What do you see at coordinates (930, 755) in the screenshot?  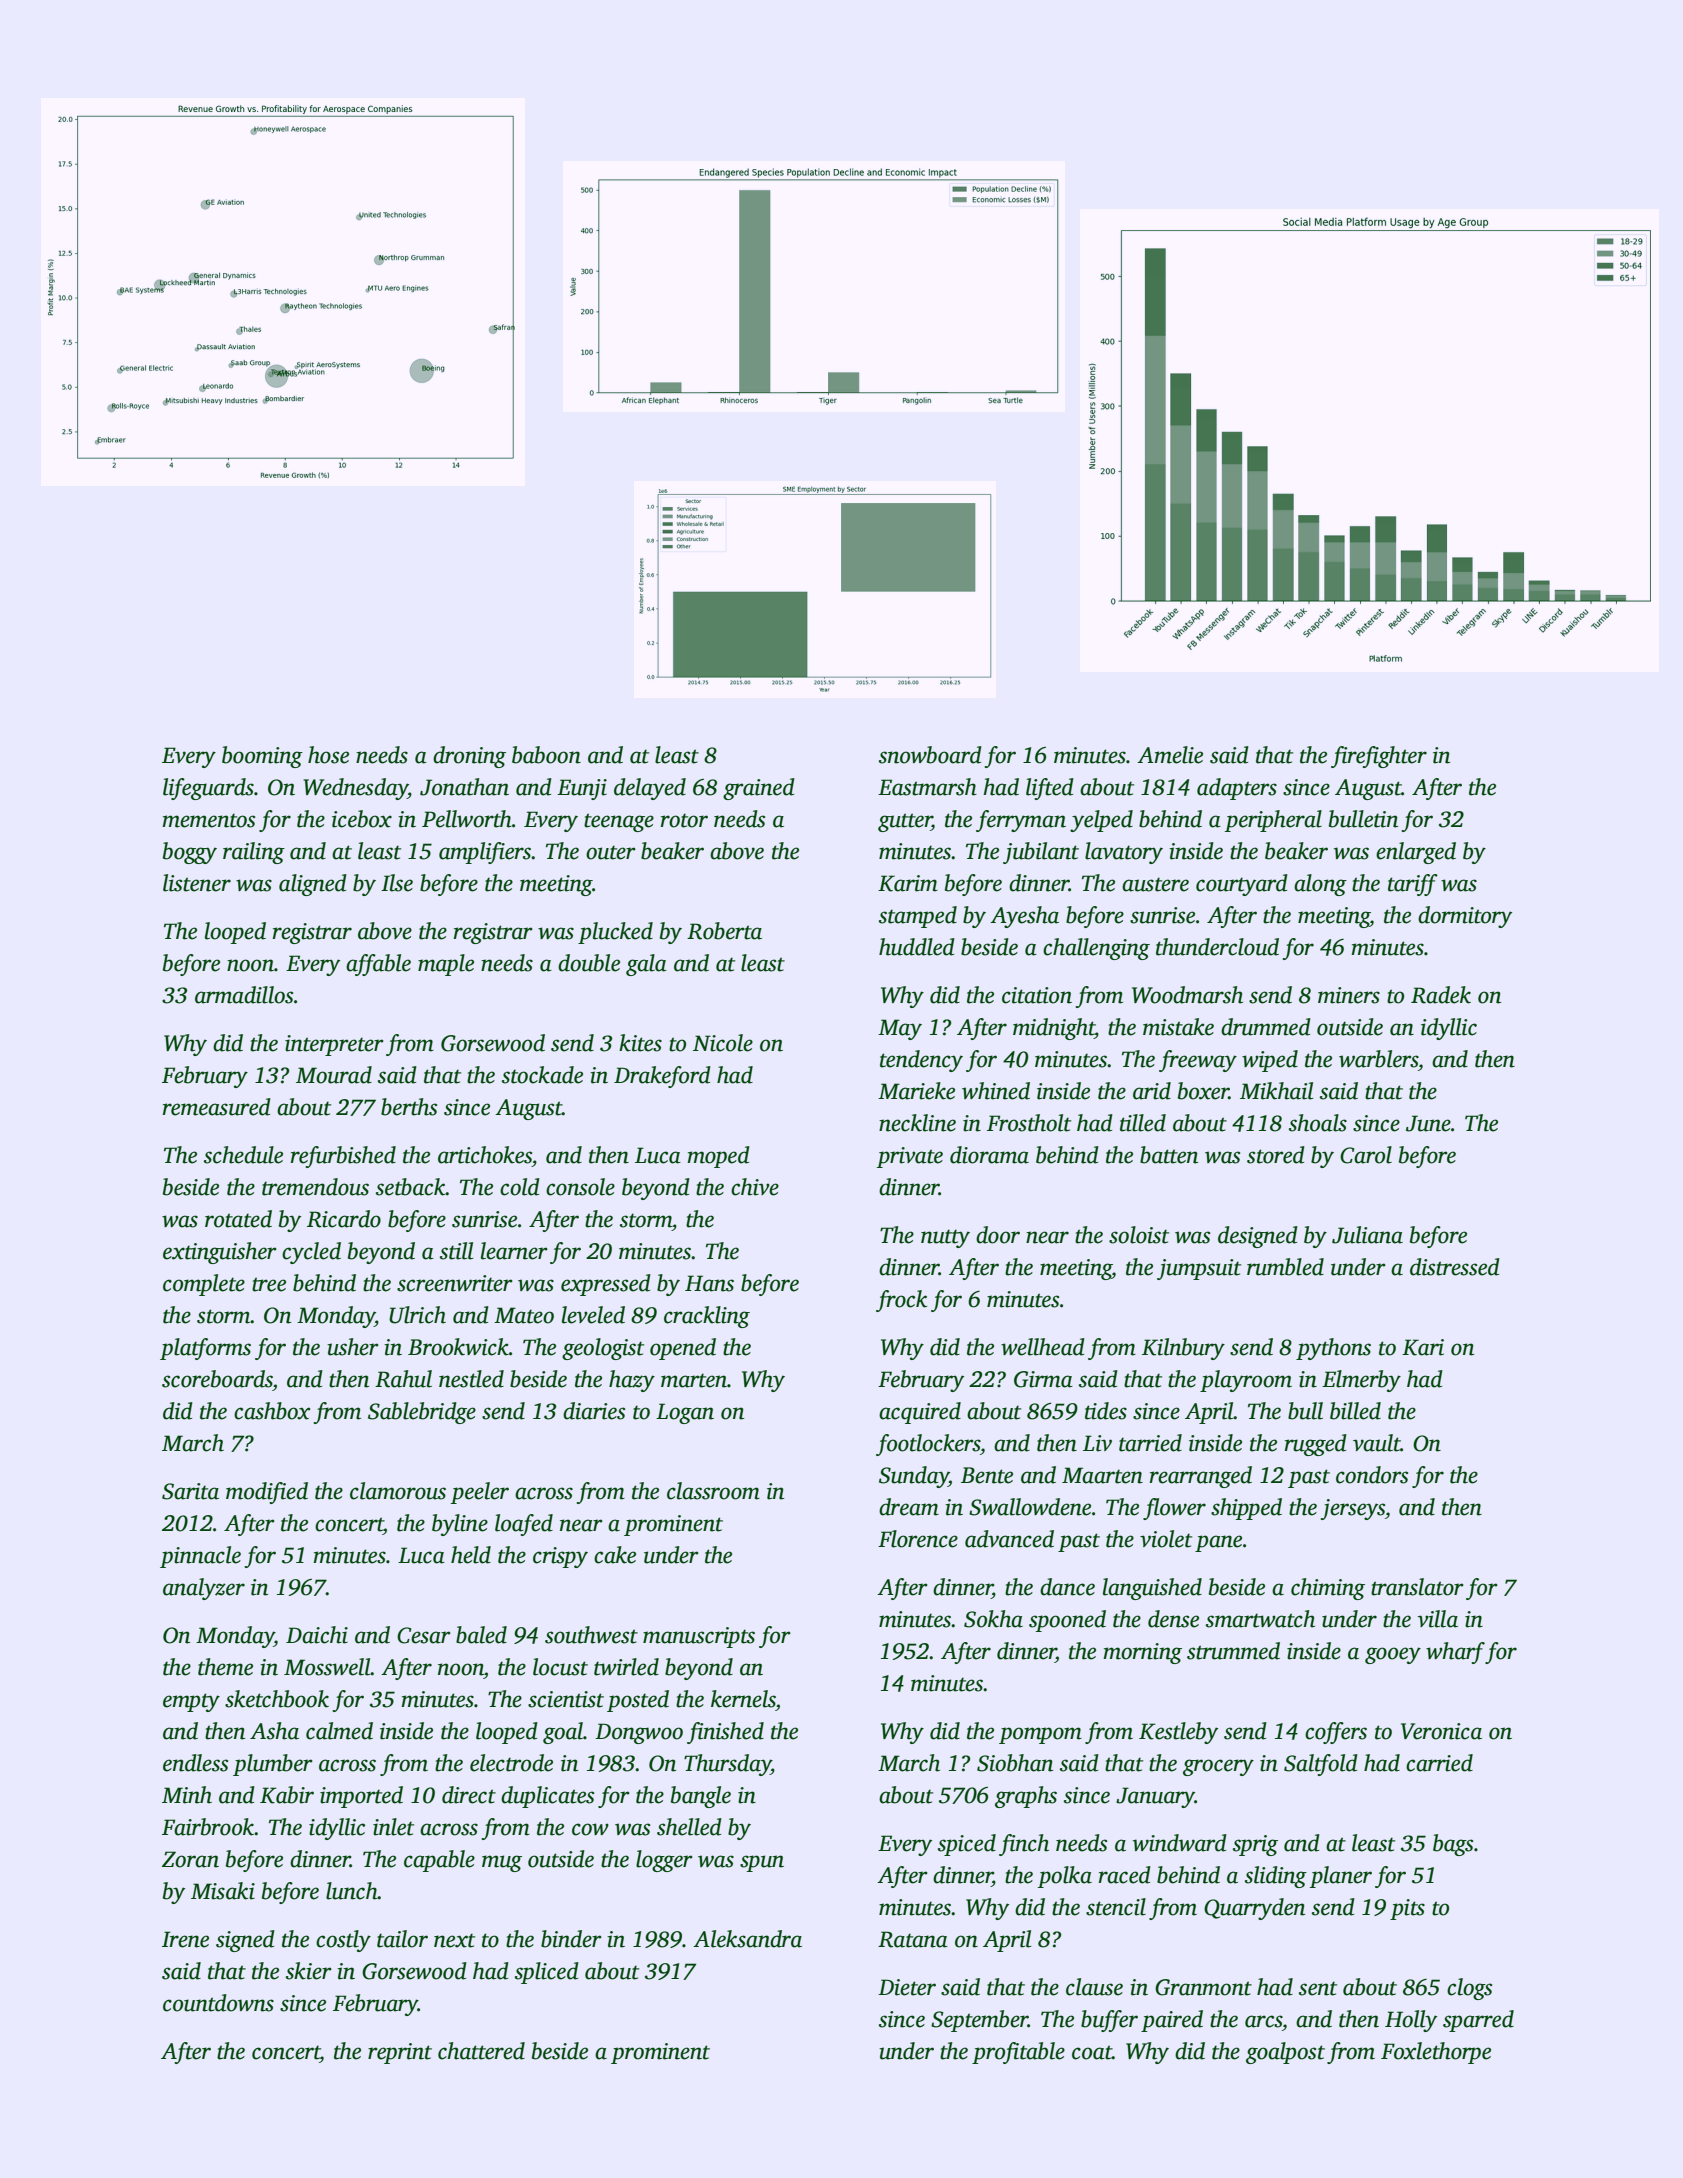 I see `snowboard` at bounding box center [930, 755].
